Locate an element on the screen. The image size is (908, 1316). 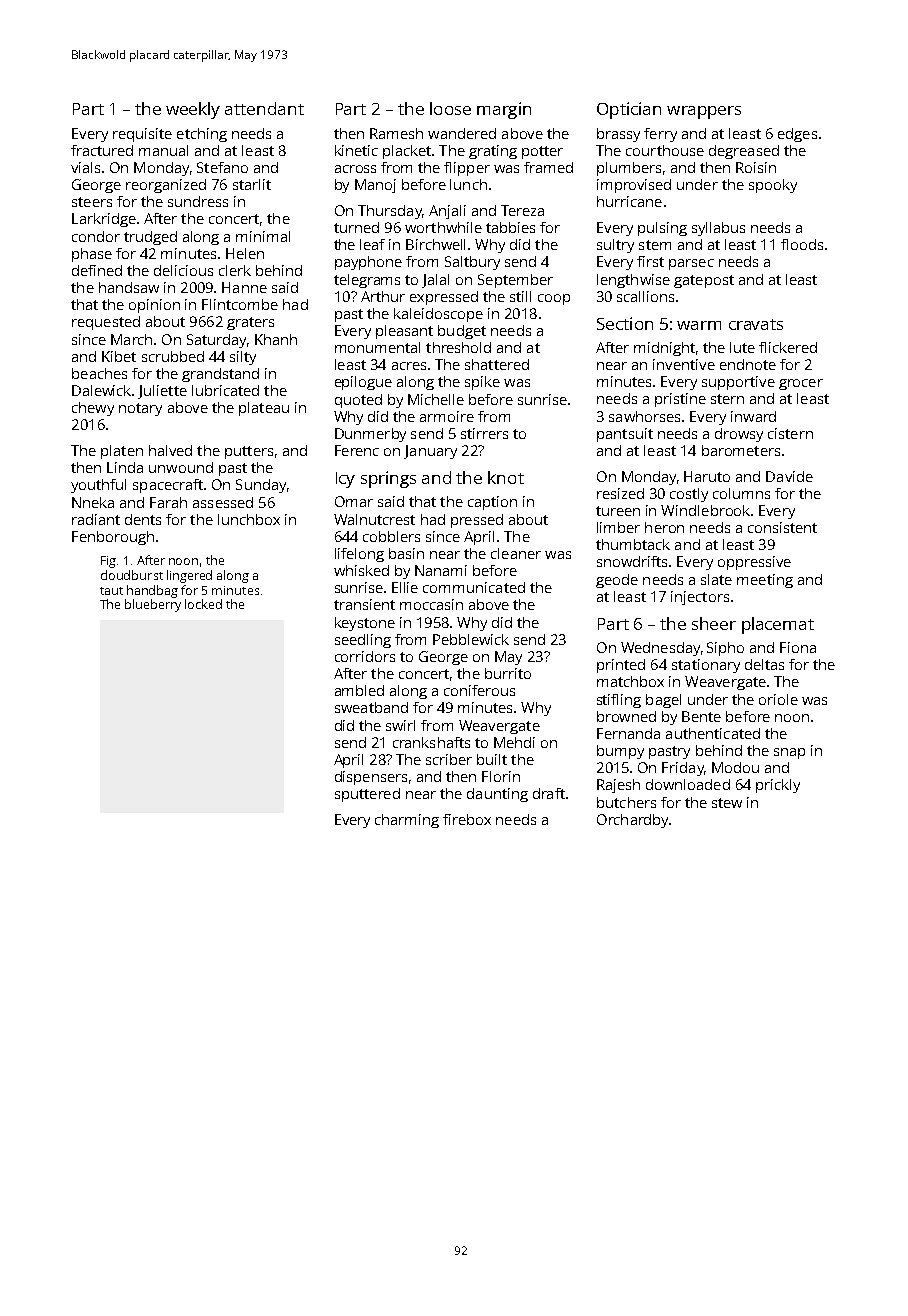
tabbies is located at coordinates (510, 227).
